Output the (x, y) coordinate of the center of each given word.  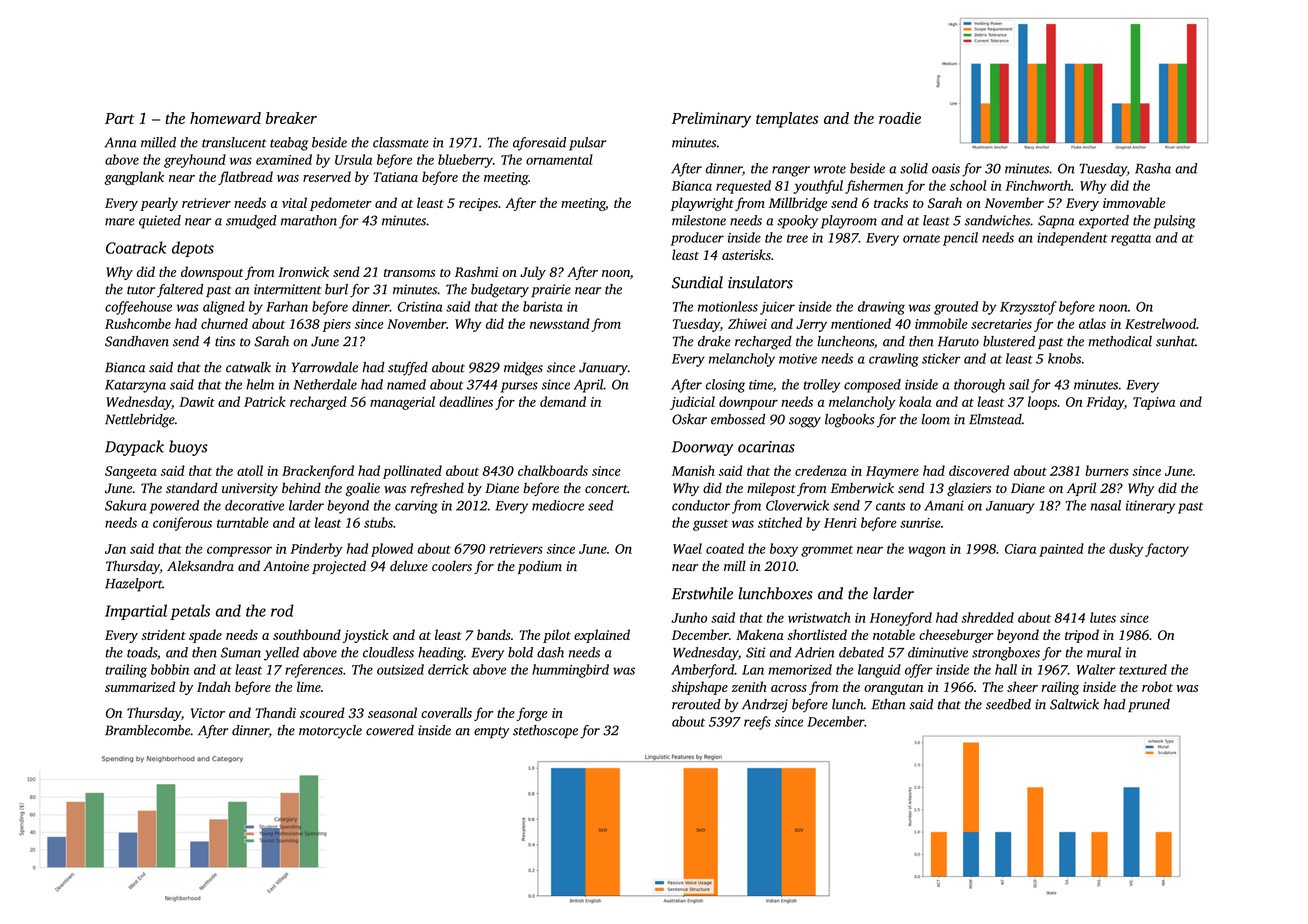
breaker (291, 118)
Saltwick (1074, 704)
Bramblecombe (148, 730)
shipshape (700, 688)
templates (787, 120)
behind (301, 488)
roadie (900, 118)
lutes (1103, 617)
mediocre (558, 505)
